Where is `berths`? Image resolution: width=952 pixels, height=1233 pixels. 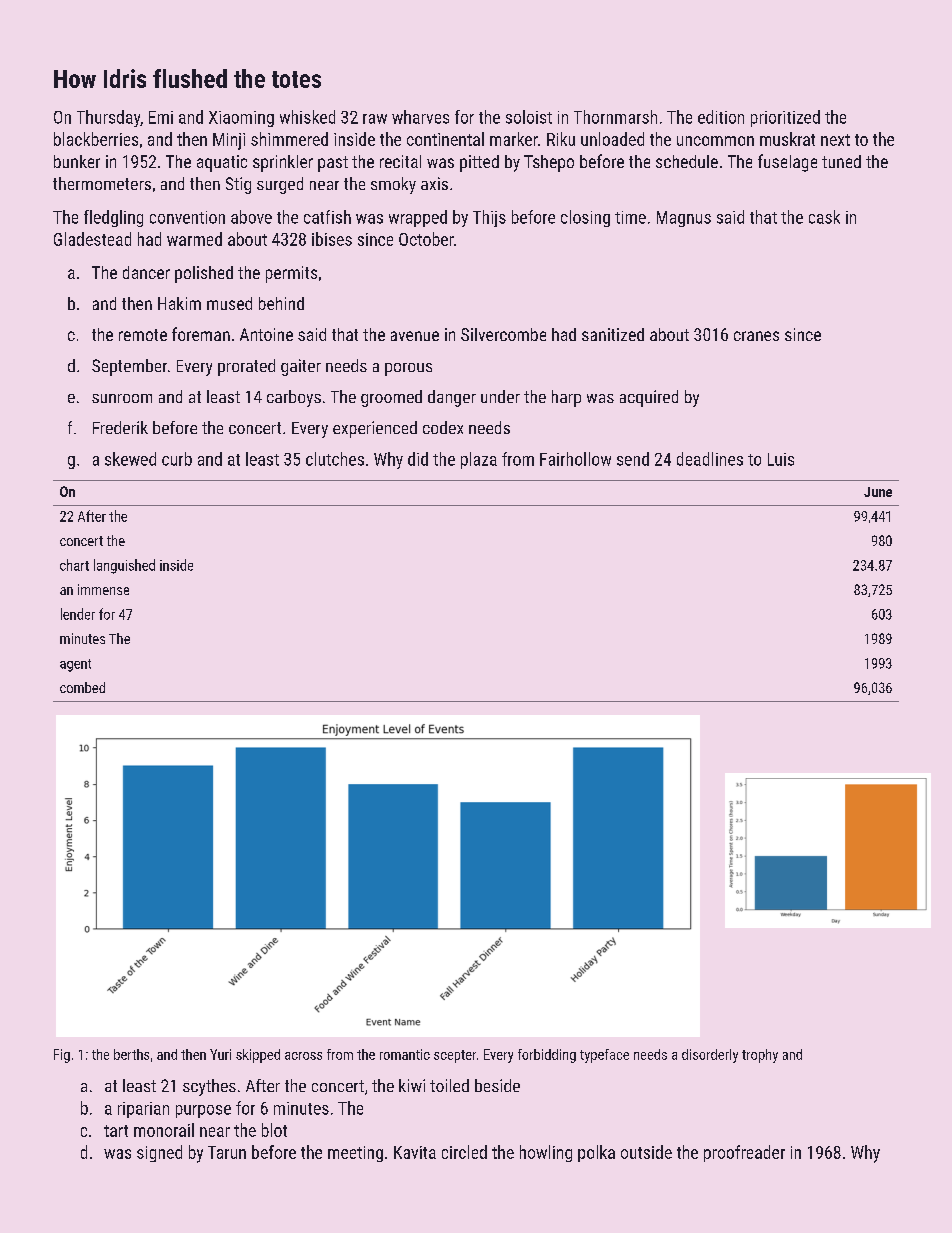 berths is located at coordinates (131, 1054).
